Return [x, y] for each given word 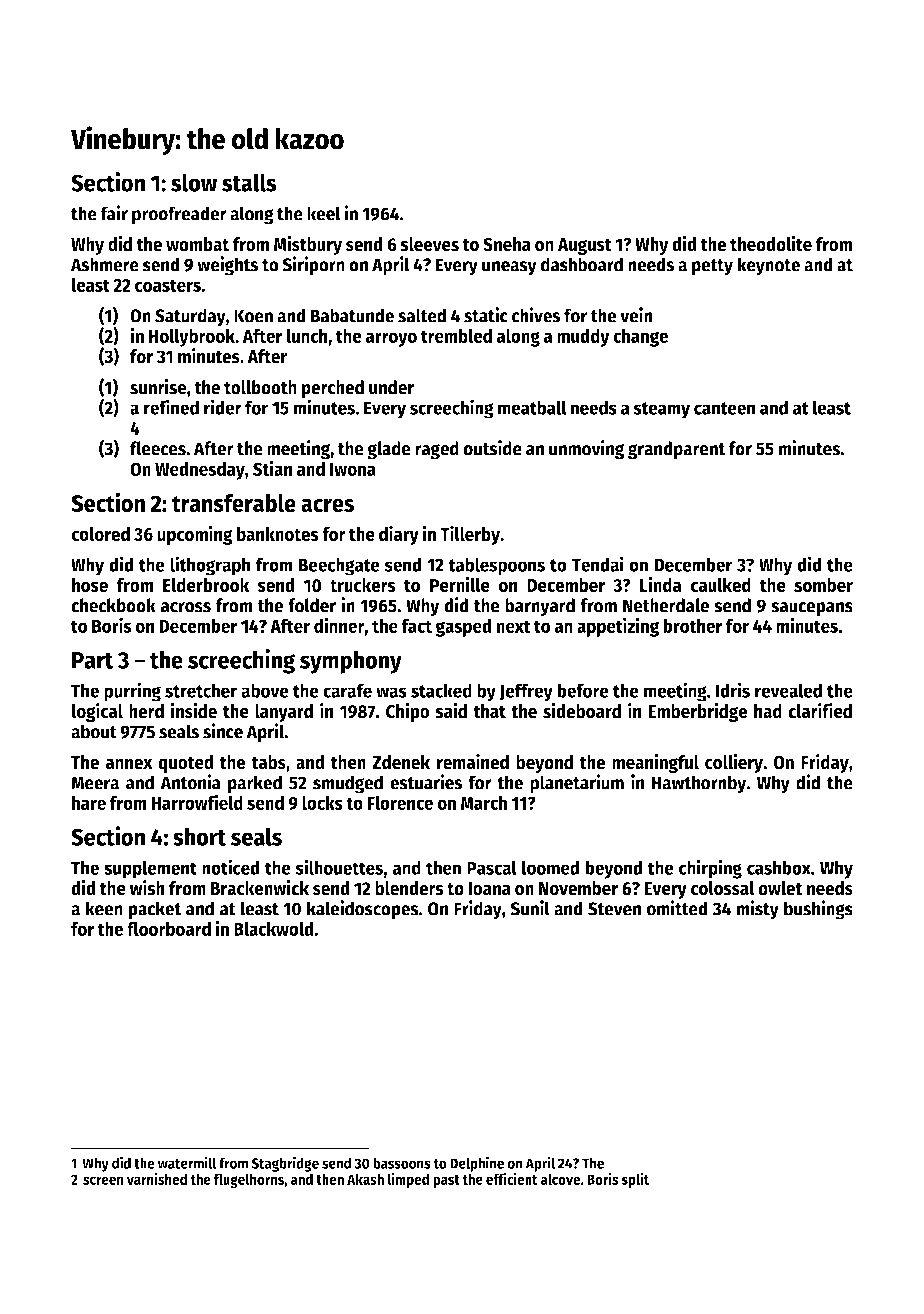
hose [90, 585]
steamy [661, 410]
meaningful [655, 763]
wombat [197, 244]
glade [389, 450]
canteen [725, 408]
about [94, 731]
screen [103, 1180]
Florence [400, 802]
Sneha [507, 244]
